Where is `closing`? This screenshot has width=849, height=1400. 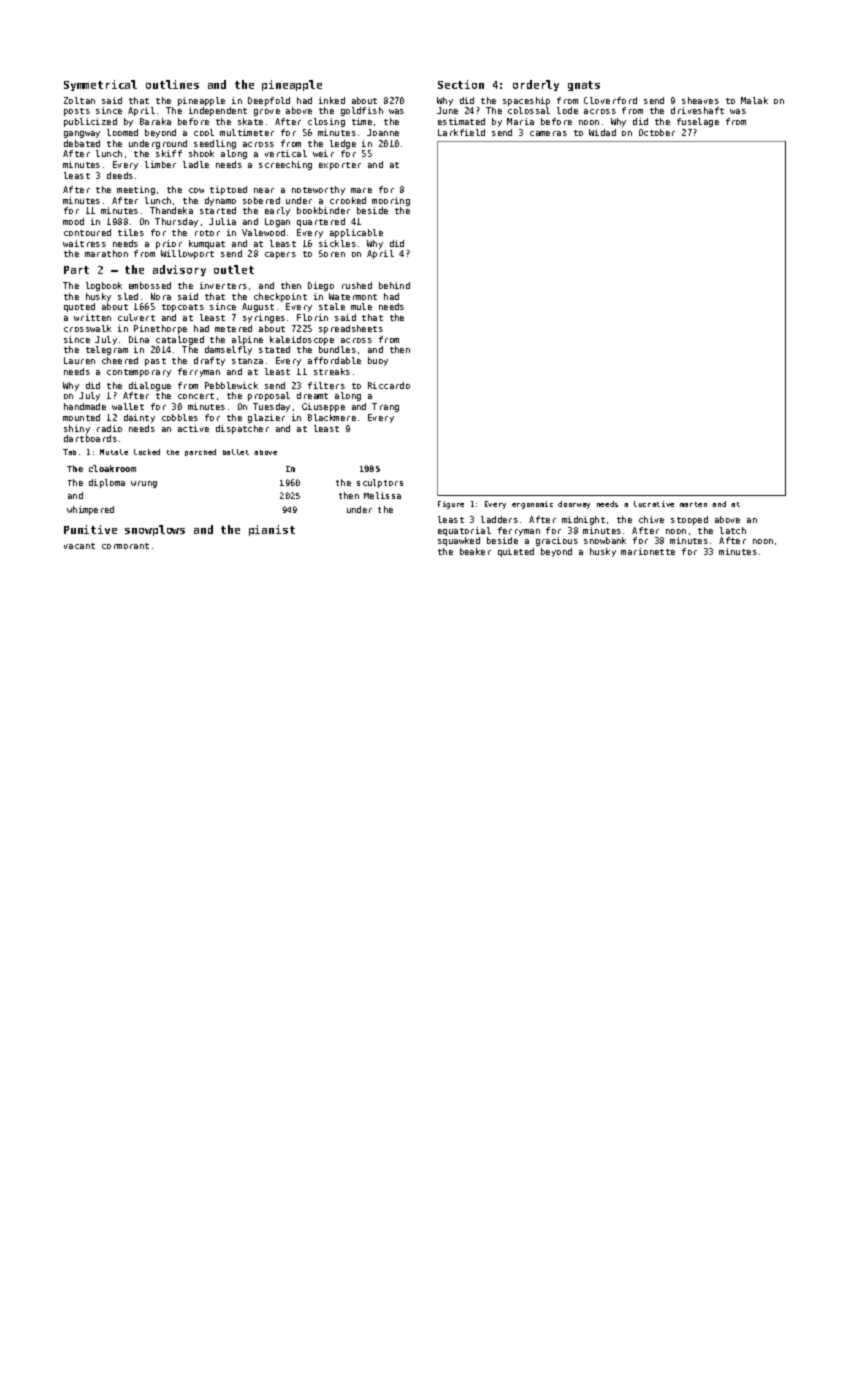 closing is located at coordinates (326, 122).
